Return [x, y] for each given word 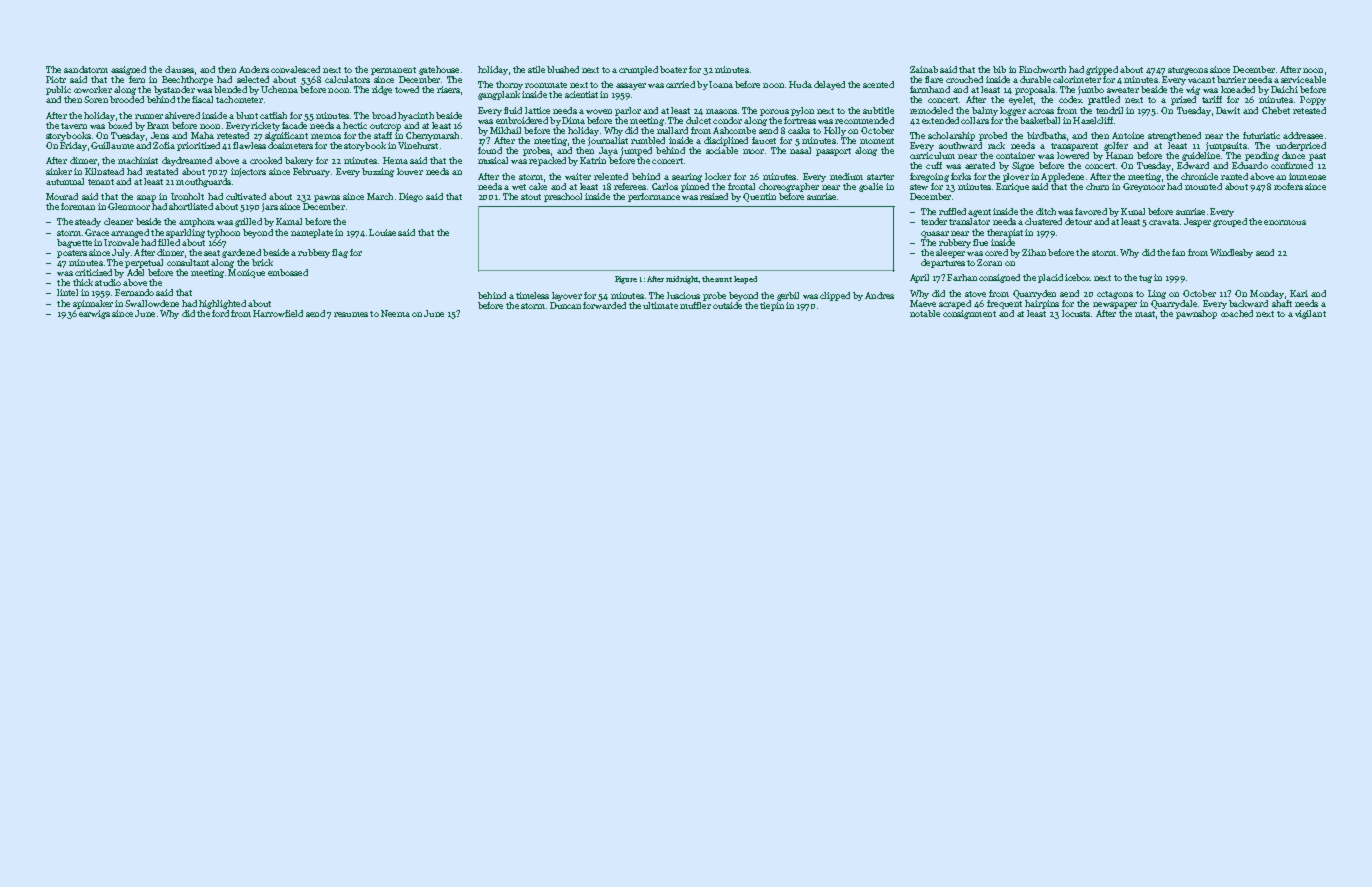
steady [88, 222]
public [58, 90]
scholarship [951, 136]
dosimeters [290, 145]
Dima [573, 120]
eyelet [1021, 100]
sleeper [950, 253]
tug [1145, 279]
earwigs [94, 314]
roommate [546, 85]
